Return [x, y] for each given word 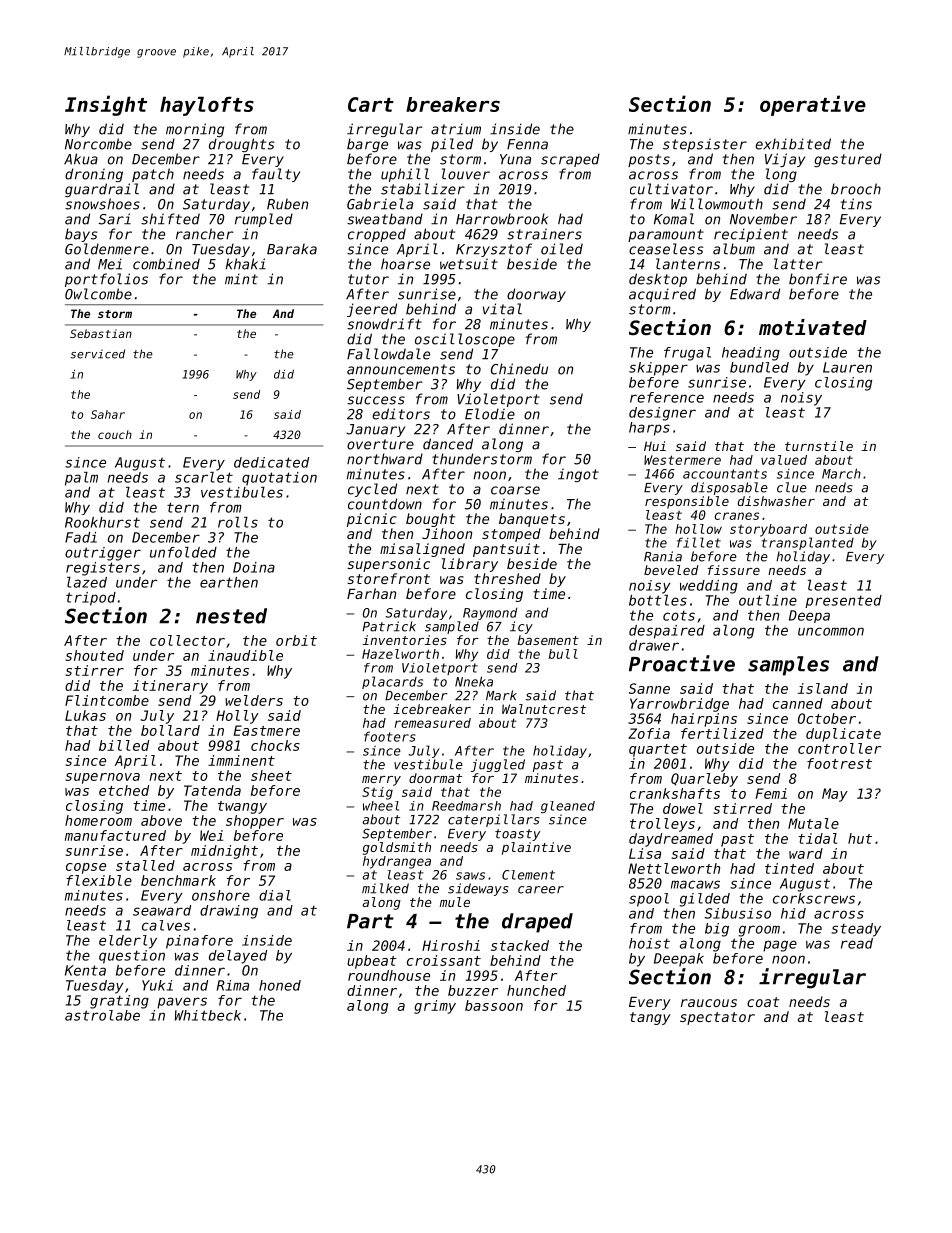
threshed [507, 578]
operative [813, 105]
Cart [371, 104]
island [823, 688]
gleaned [568, 807]
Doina [254, 567]
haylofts [207, 106]
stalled [145, 865]
